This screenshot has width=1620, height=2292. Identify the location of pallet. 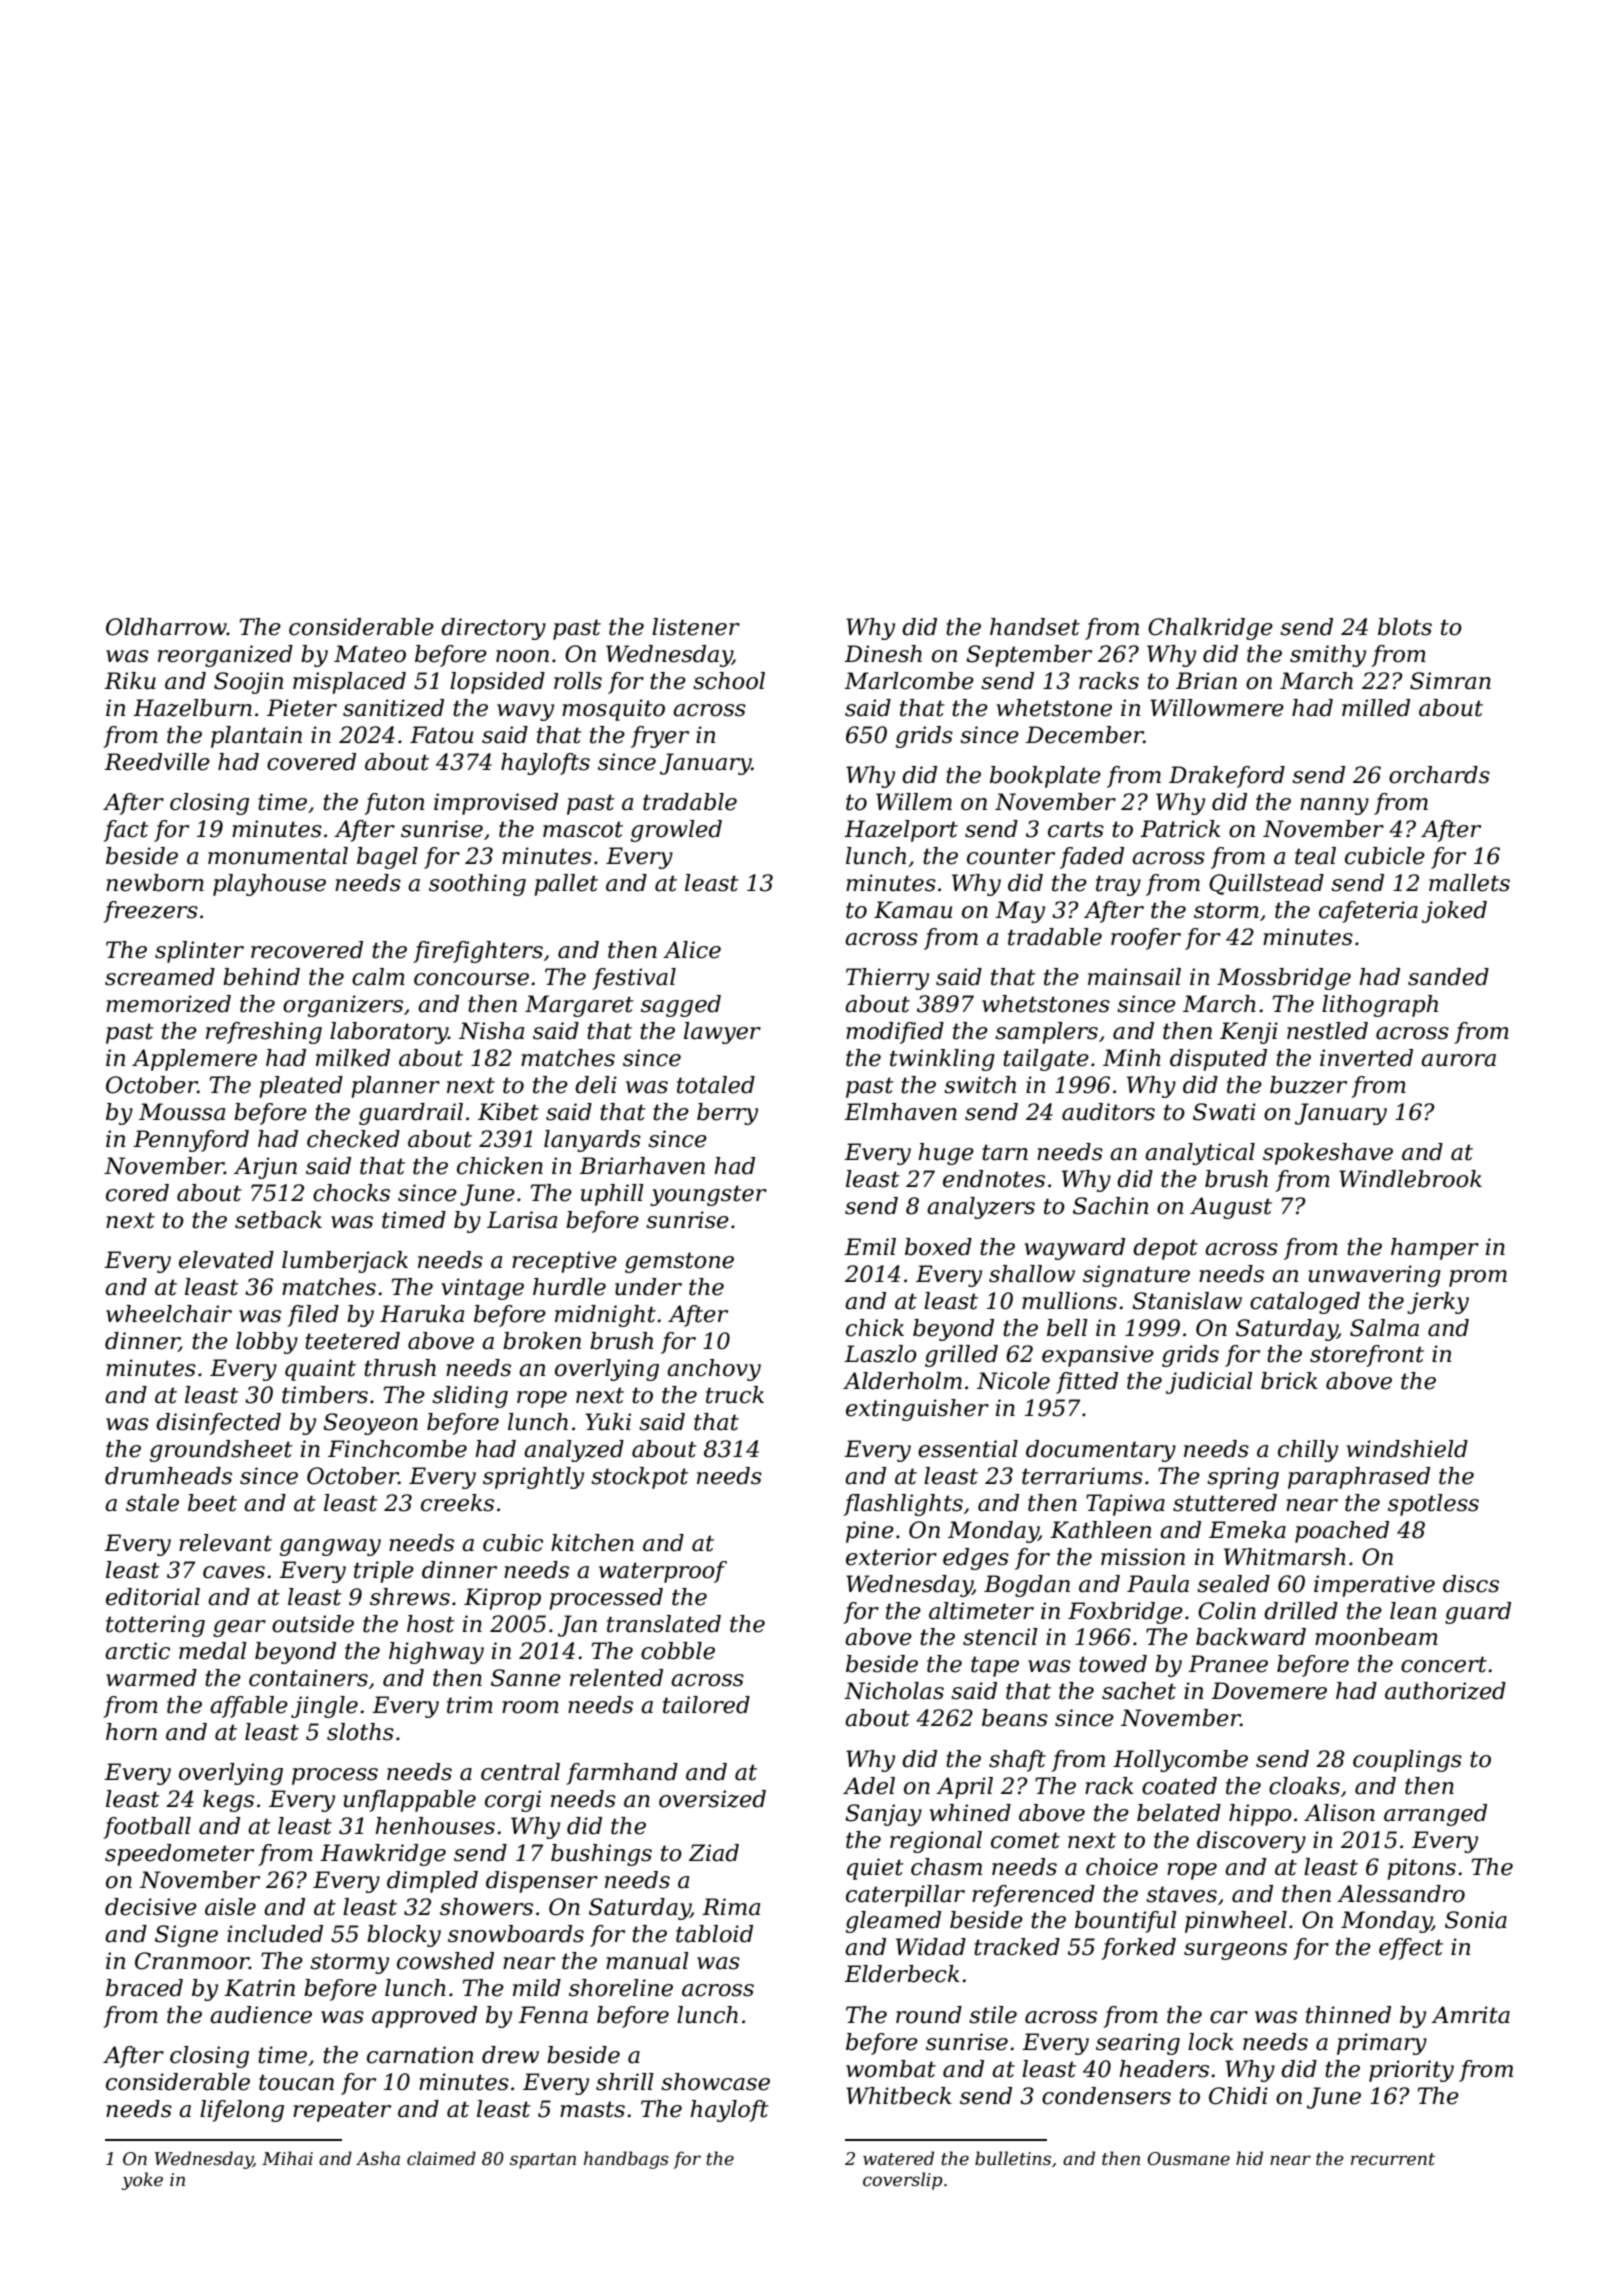
(566, 885).
